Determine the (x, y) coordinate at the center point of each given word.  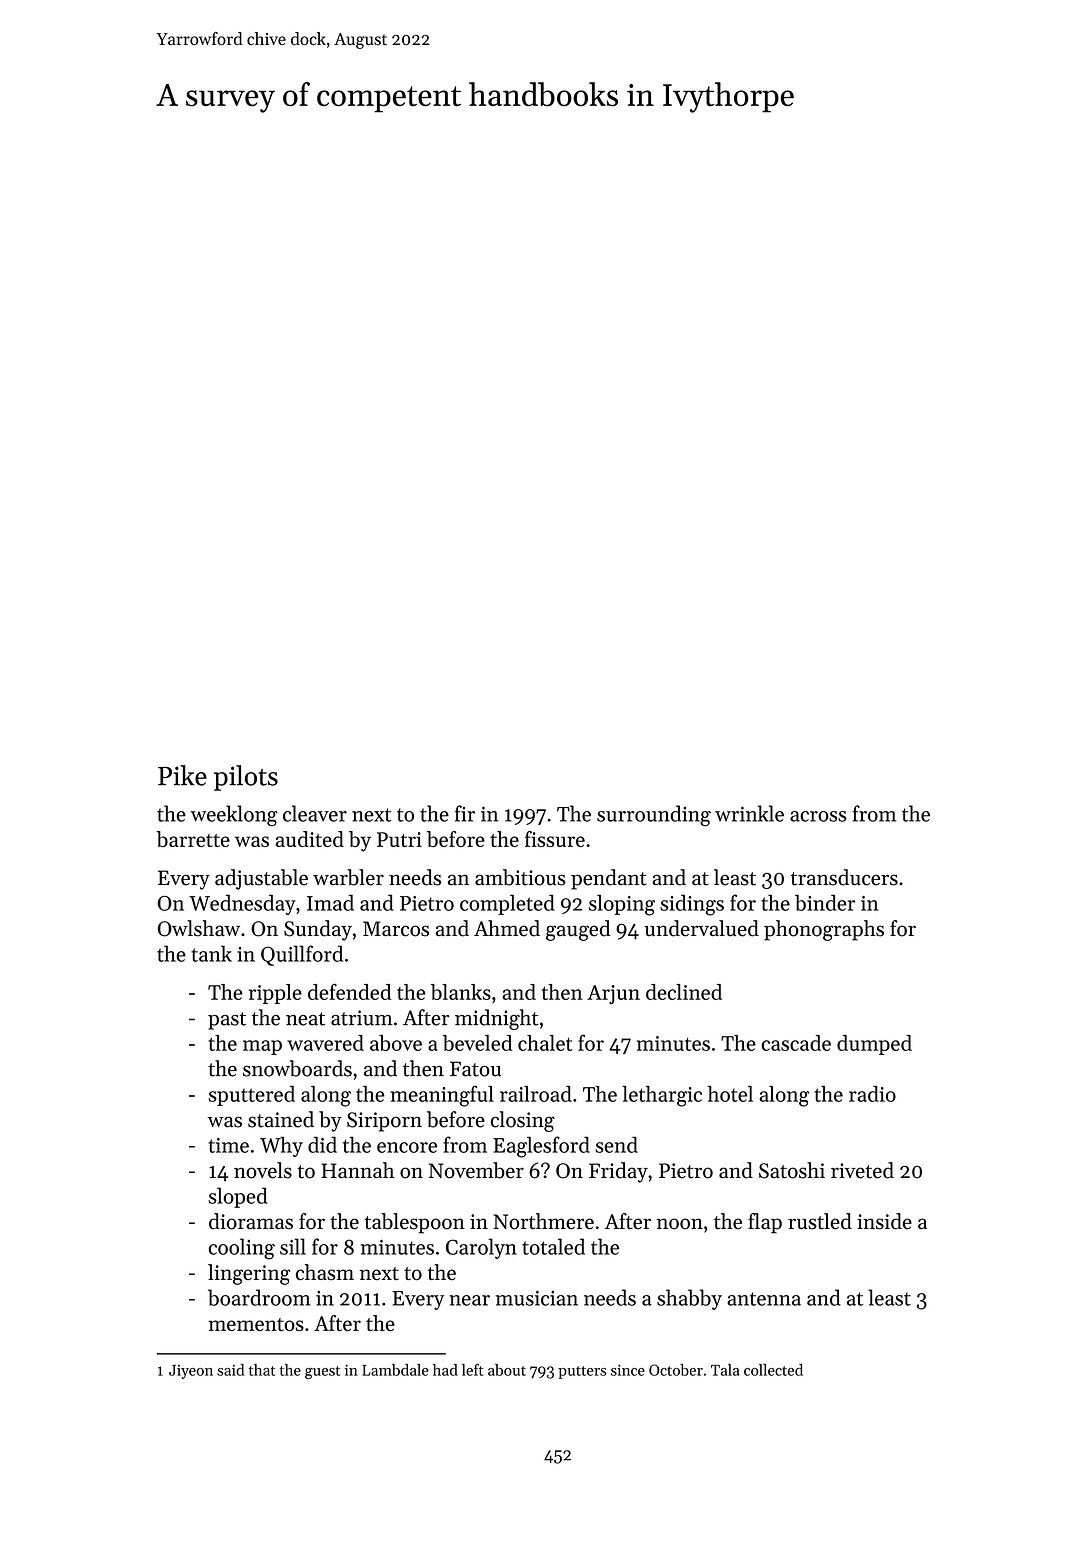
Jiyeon (191, 1372)
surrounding (654, 816)
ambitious (520, 877)
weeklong (234, 816)
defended (349, 991)
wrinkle (749, 813)
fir (465, 813)
